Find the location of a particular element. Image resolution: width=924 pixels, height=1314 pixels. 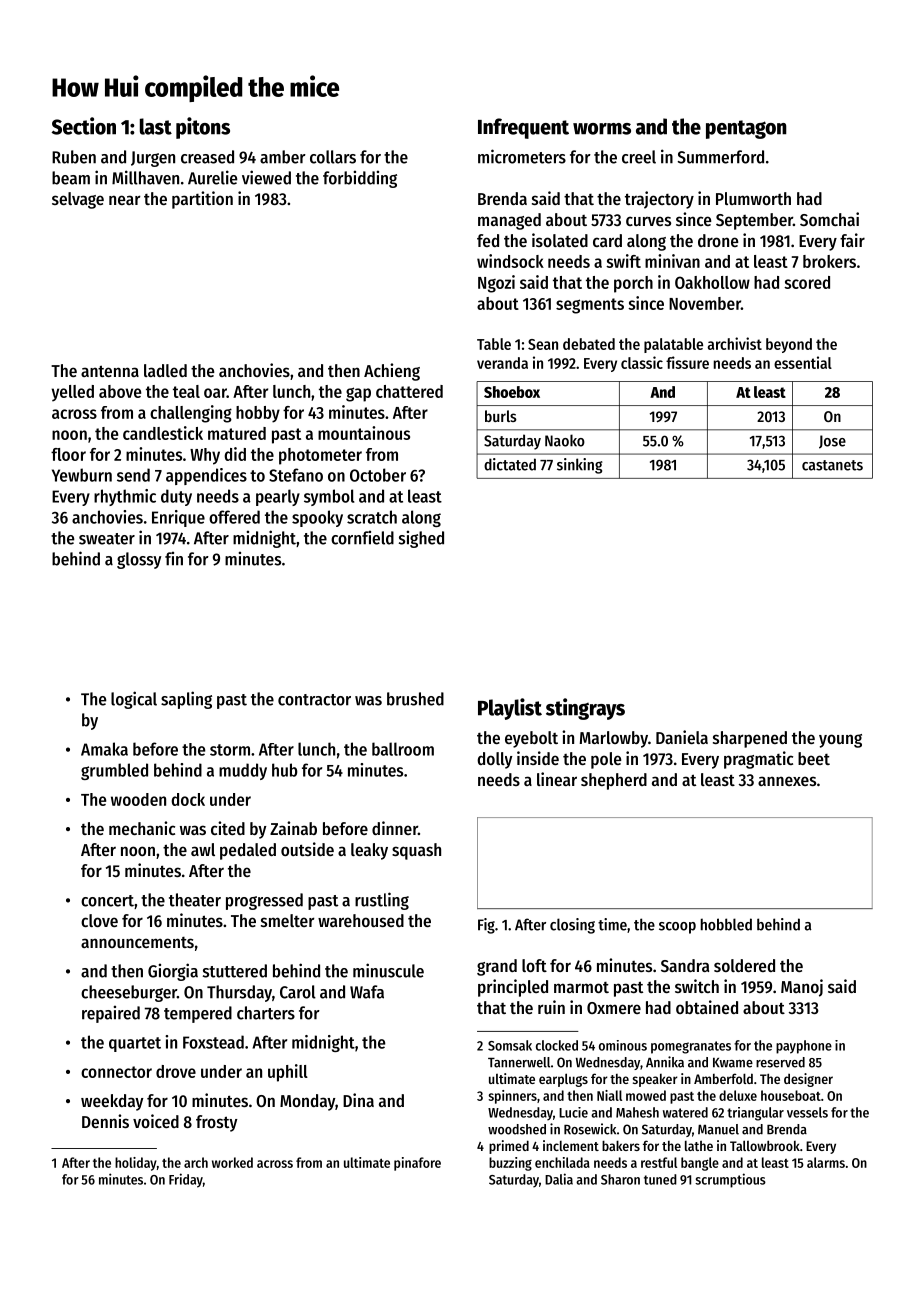

pentagon is located at coordinates (746, 129).
